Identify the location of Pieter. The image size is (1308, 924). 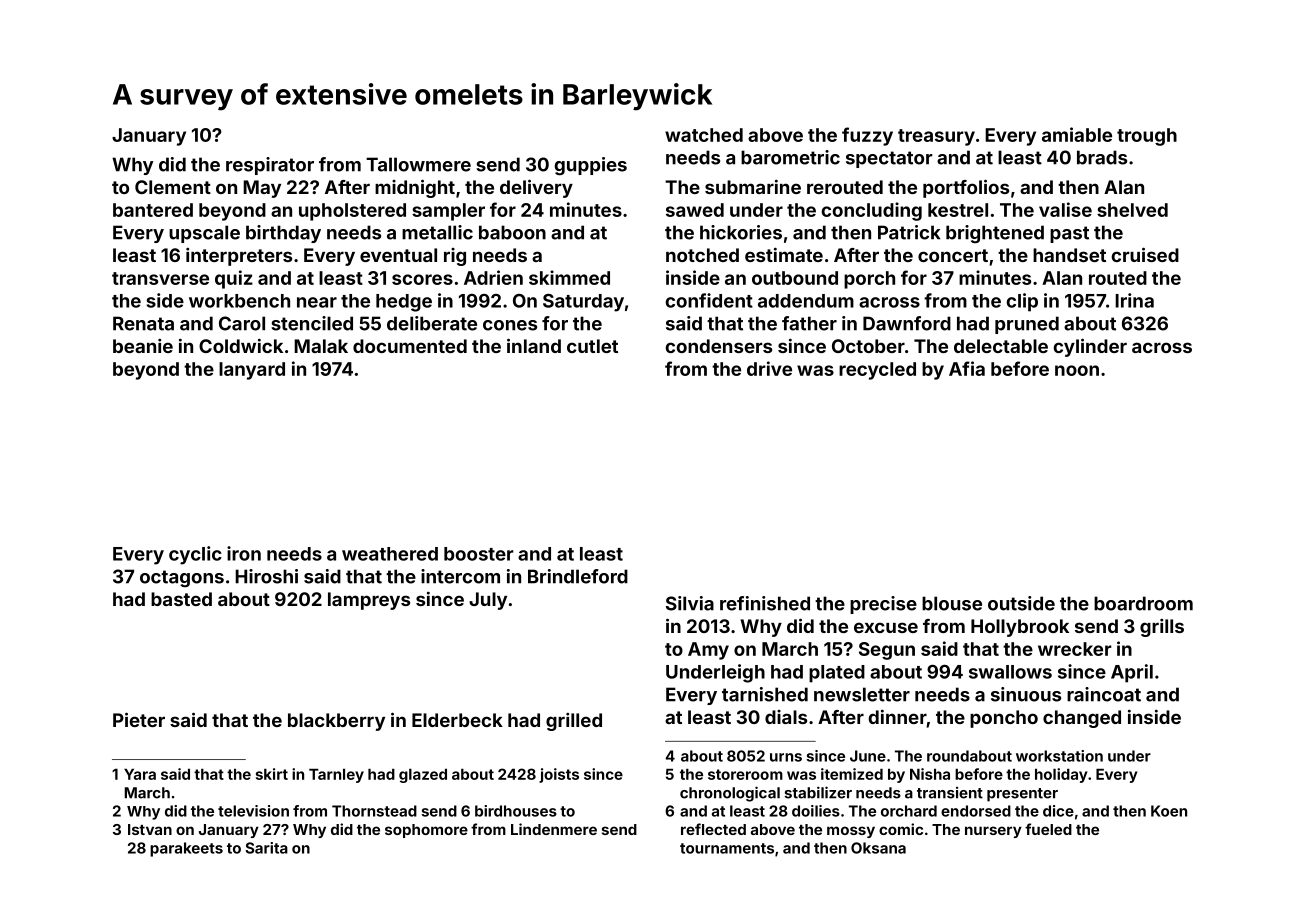
(139, 719).
